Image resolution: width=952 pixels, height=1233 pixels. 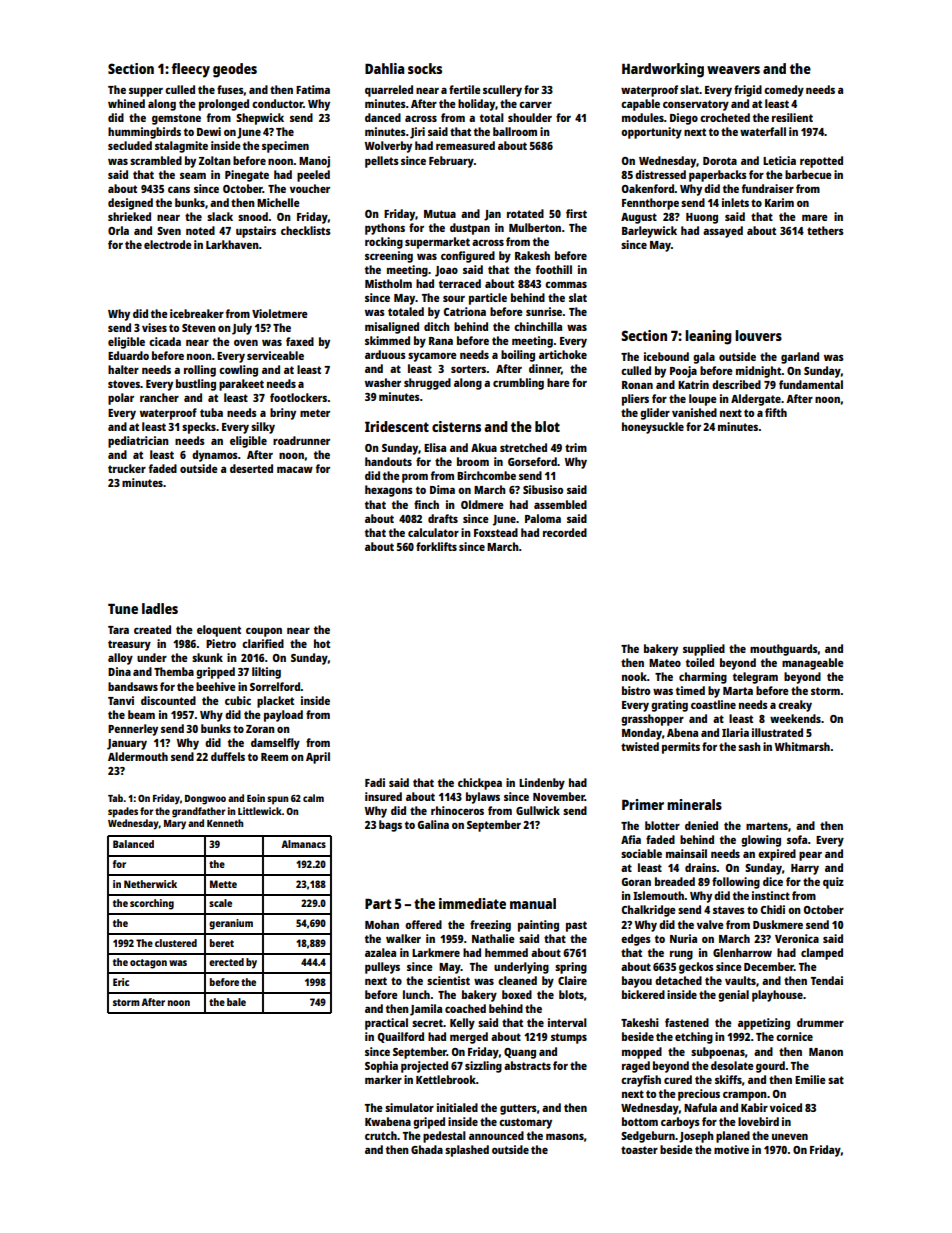 What do you see at coordinates (642, 734) in the screenshot?
I see `Monday` at bounding box center [642, 734].
